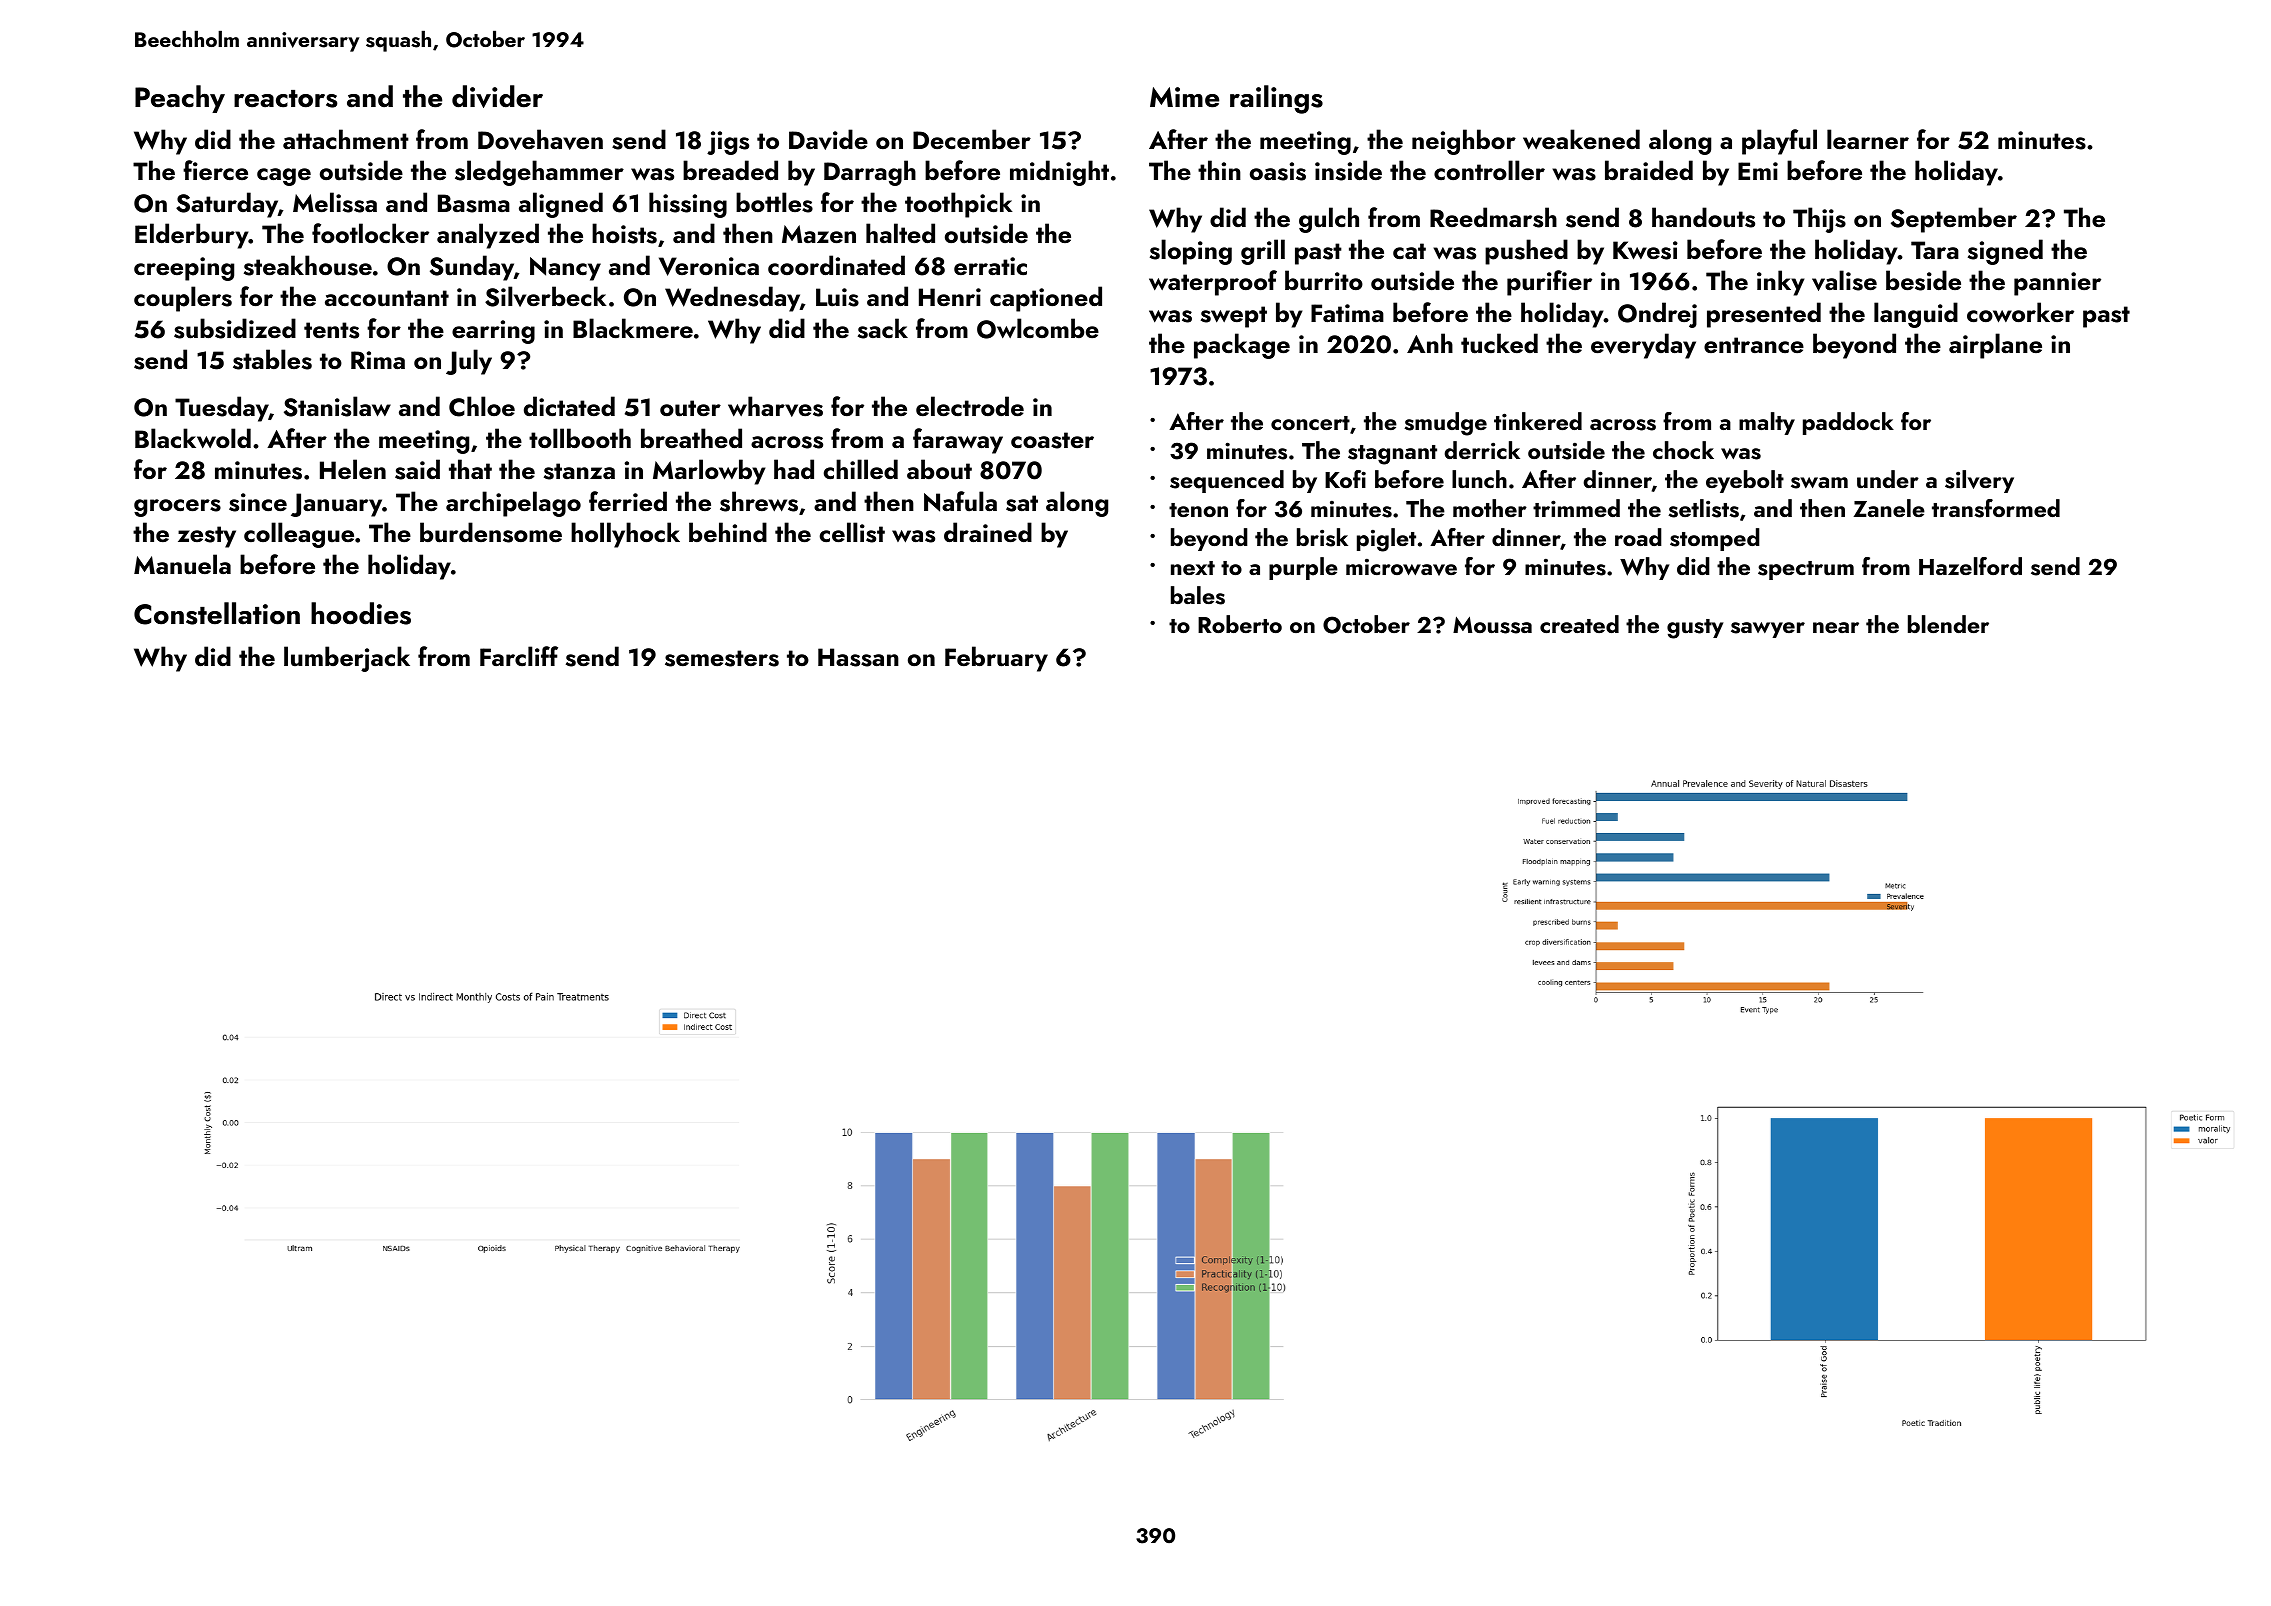  What do you see at coordinates (1386, 540) in the document?
I see `piglet` at bounding box center [1386, 540].
